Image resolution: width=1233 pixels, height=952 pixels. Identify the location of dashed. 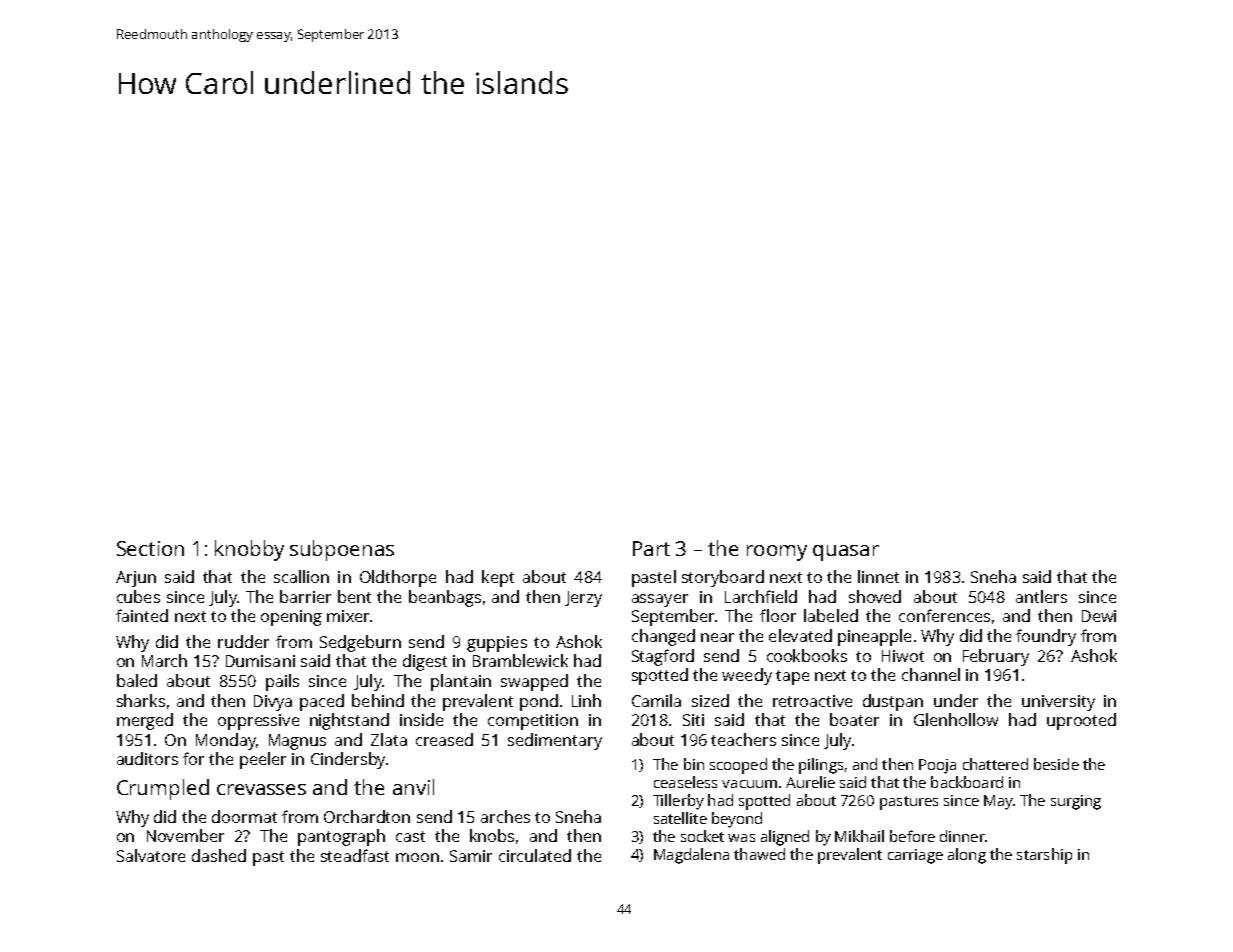
(219, 855).
